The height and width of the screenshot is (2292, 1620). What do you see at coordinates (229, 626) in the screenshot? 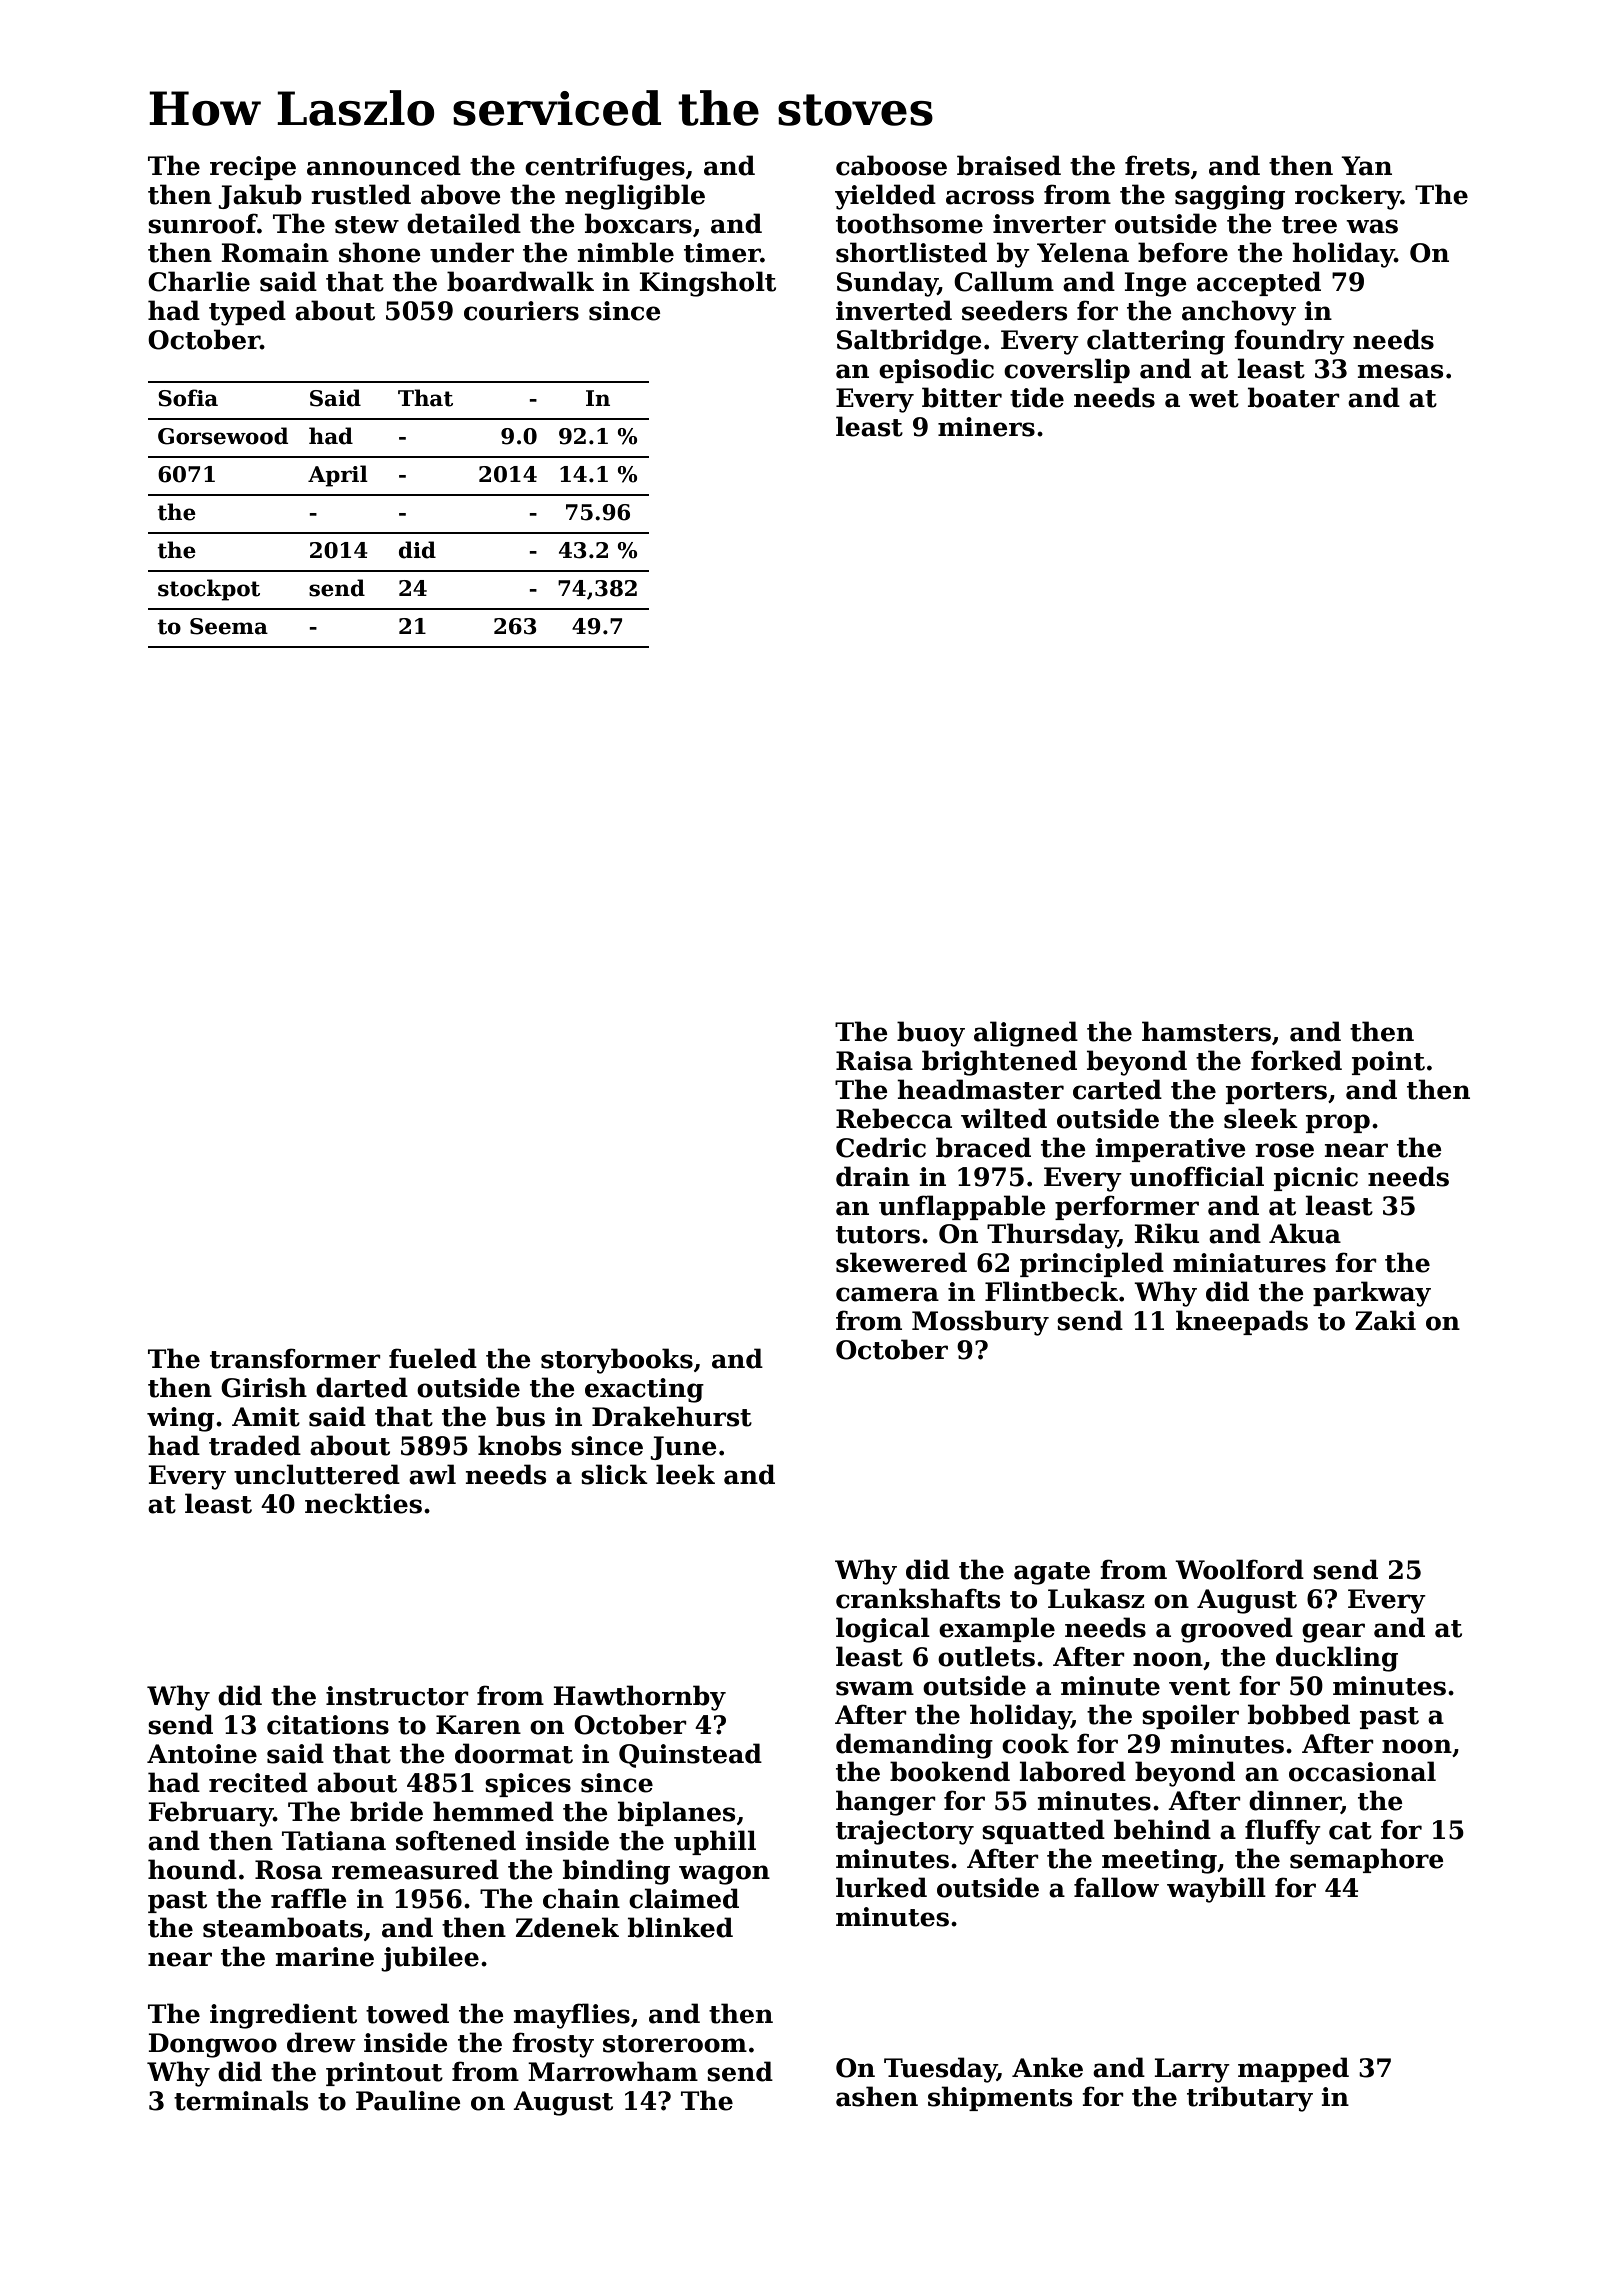
I see `Seema` at bounding box center [229, 626].
